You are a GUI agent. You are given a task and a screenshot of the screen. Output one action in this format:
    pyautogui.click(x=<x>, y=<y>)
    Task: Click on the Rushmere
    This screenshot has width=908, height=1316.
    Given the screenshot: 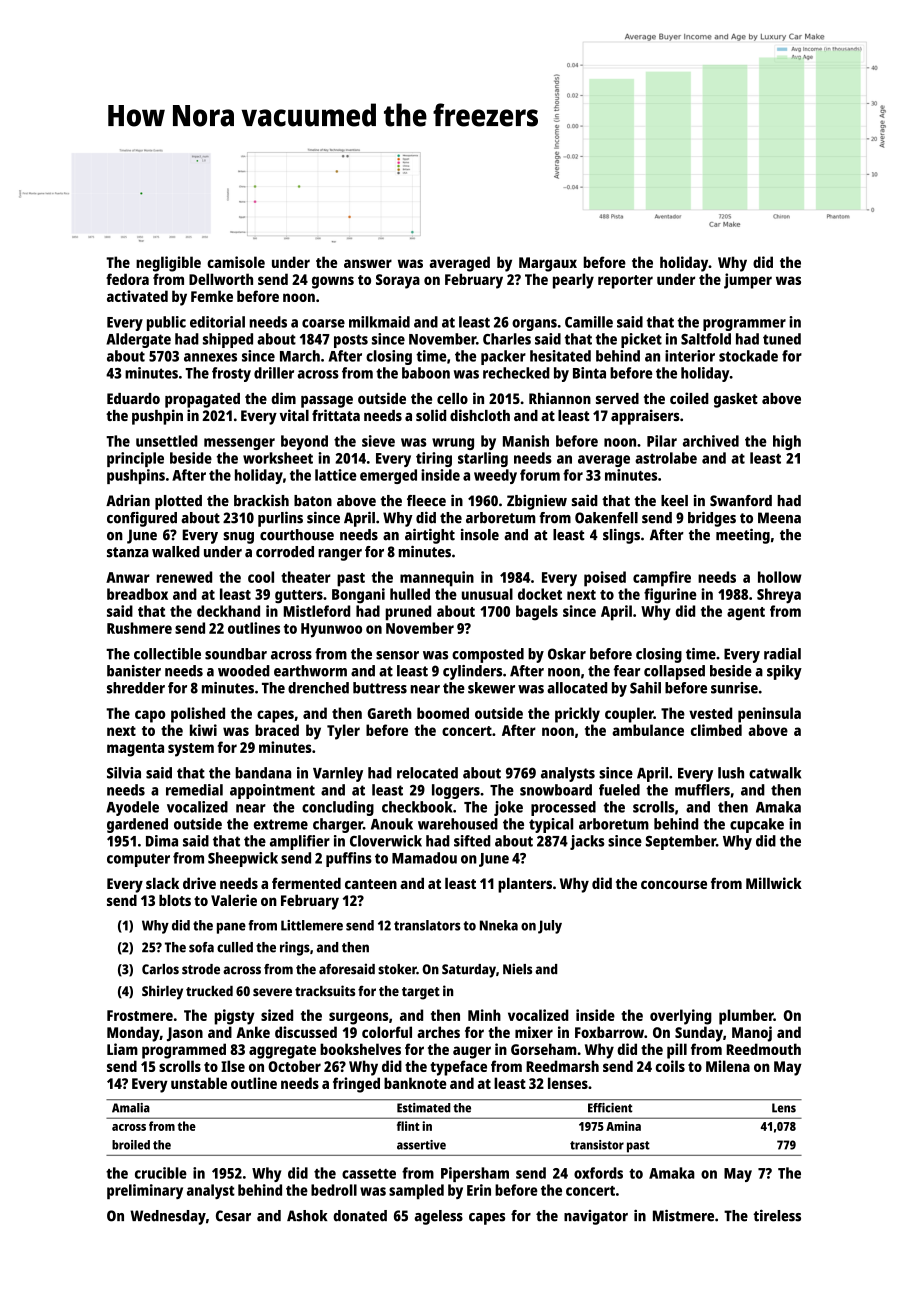 What is the action you would take?
    pyautogui.click(x=139, y=628)
